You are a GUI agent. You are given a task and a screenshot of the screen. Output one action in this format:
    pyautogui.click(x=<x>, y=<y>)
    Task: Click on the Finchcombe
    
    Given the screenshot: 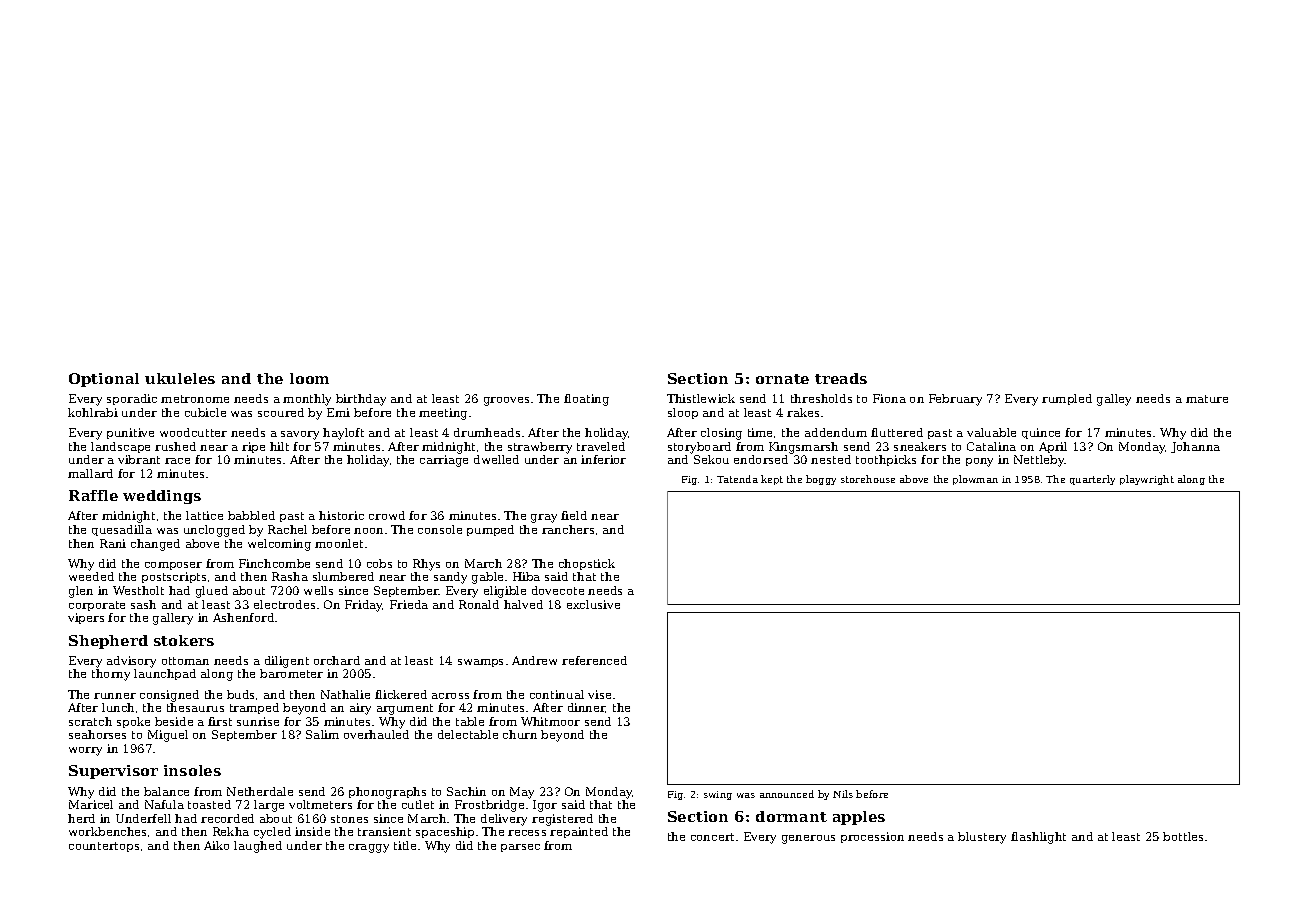 What is the action you would take?
    pyautogui.click(x=274, y=563)
